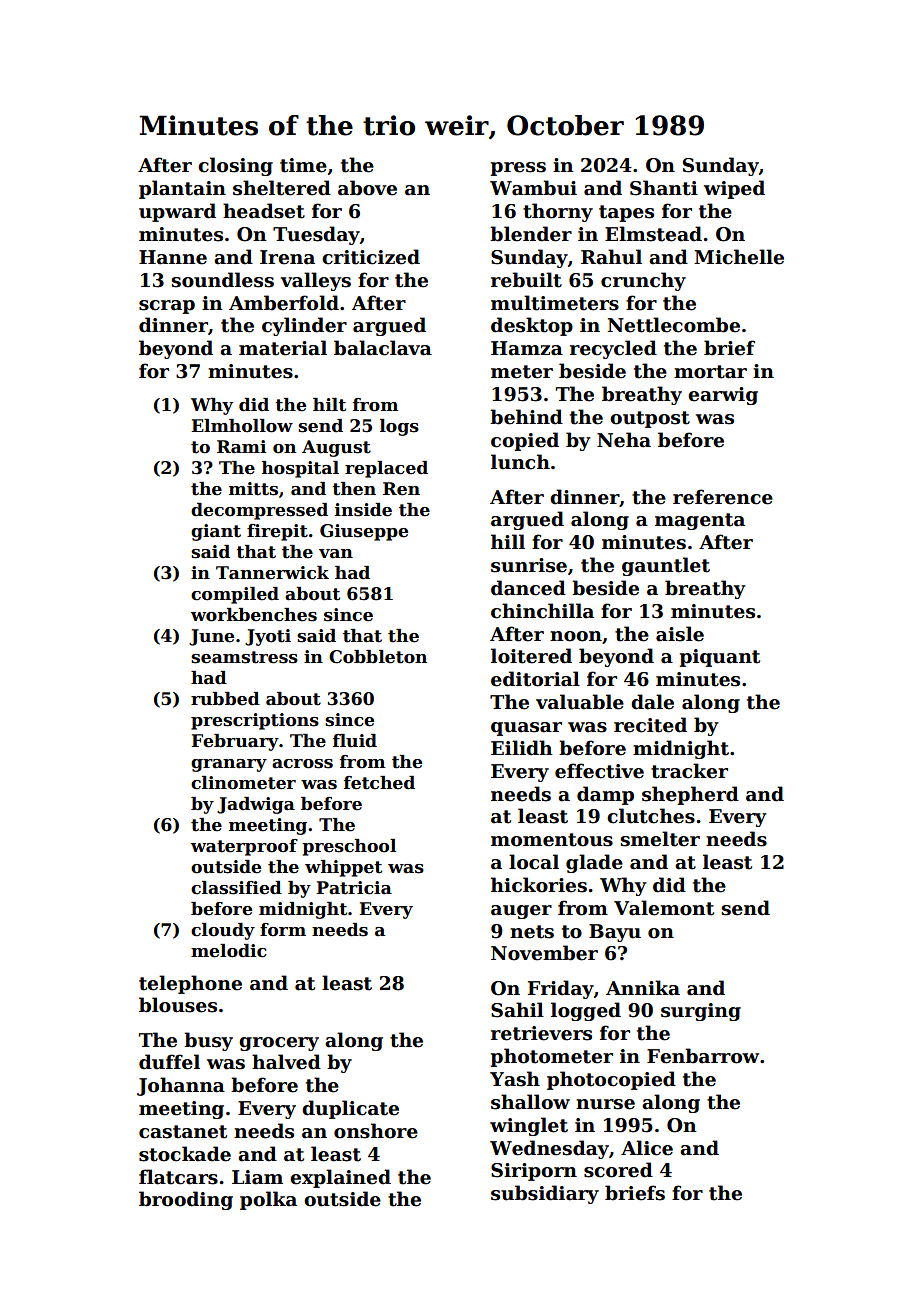  What do you see at coordinates (177, 212) in the document?
I see `upward` at bounding box center [177, 212].
